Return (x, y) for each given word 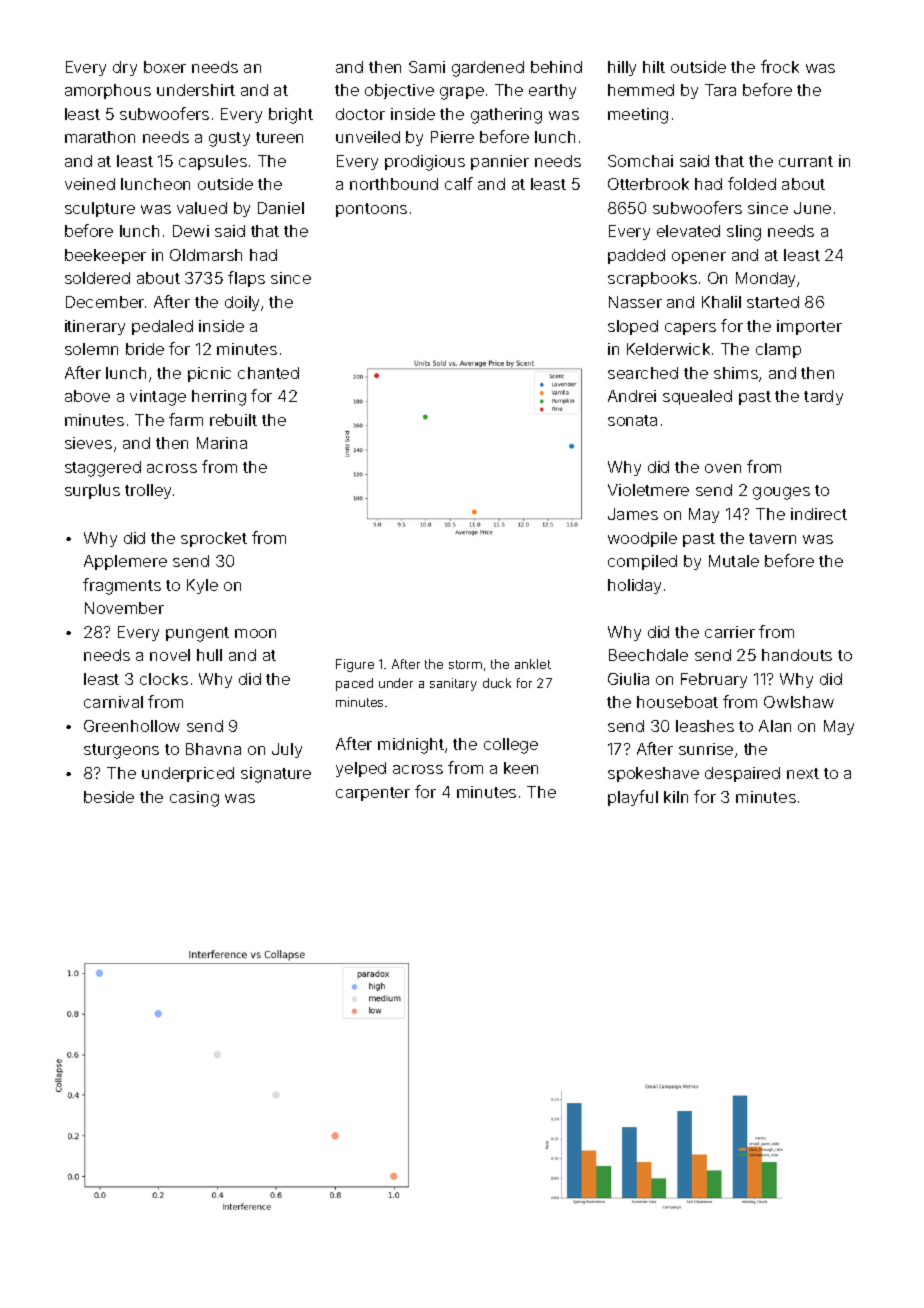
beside (109, 797)
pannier (500, 162)
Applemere (125, 562)
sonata (632, 420)
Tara (720, 90)
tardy (823, 397)
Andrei (632, 396)
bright (291, 116)
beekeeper (105, 256)
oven (723, 468)
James (633, 514)
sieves (88, 443)
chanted (268, 373)
